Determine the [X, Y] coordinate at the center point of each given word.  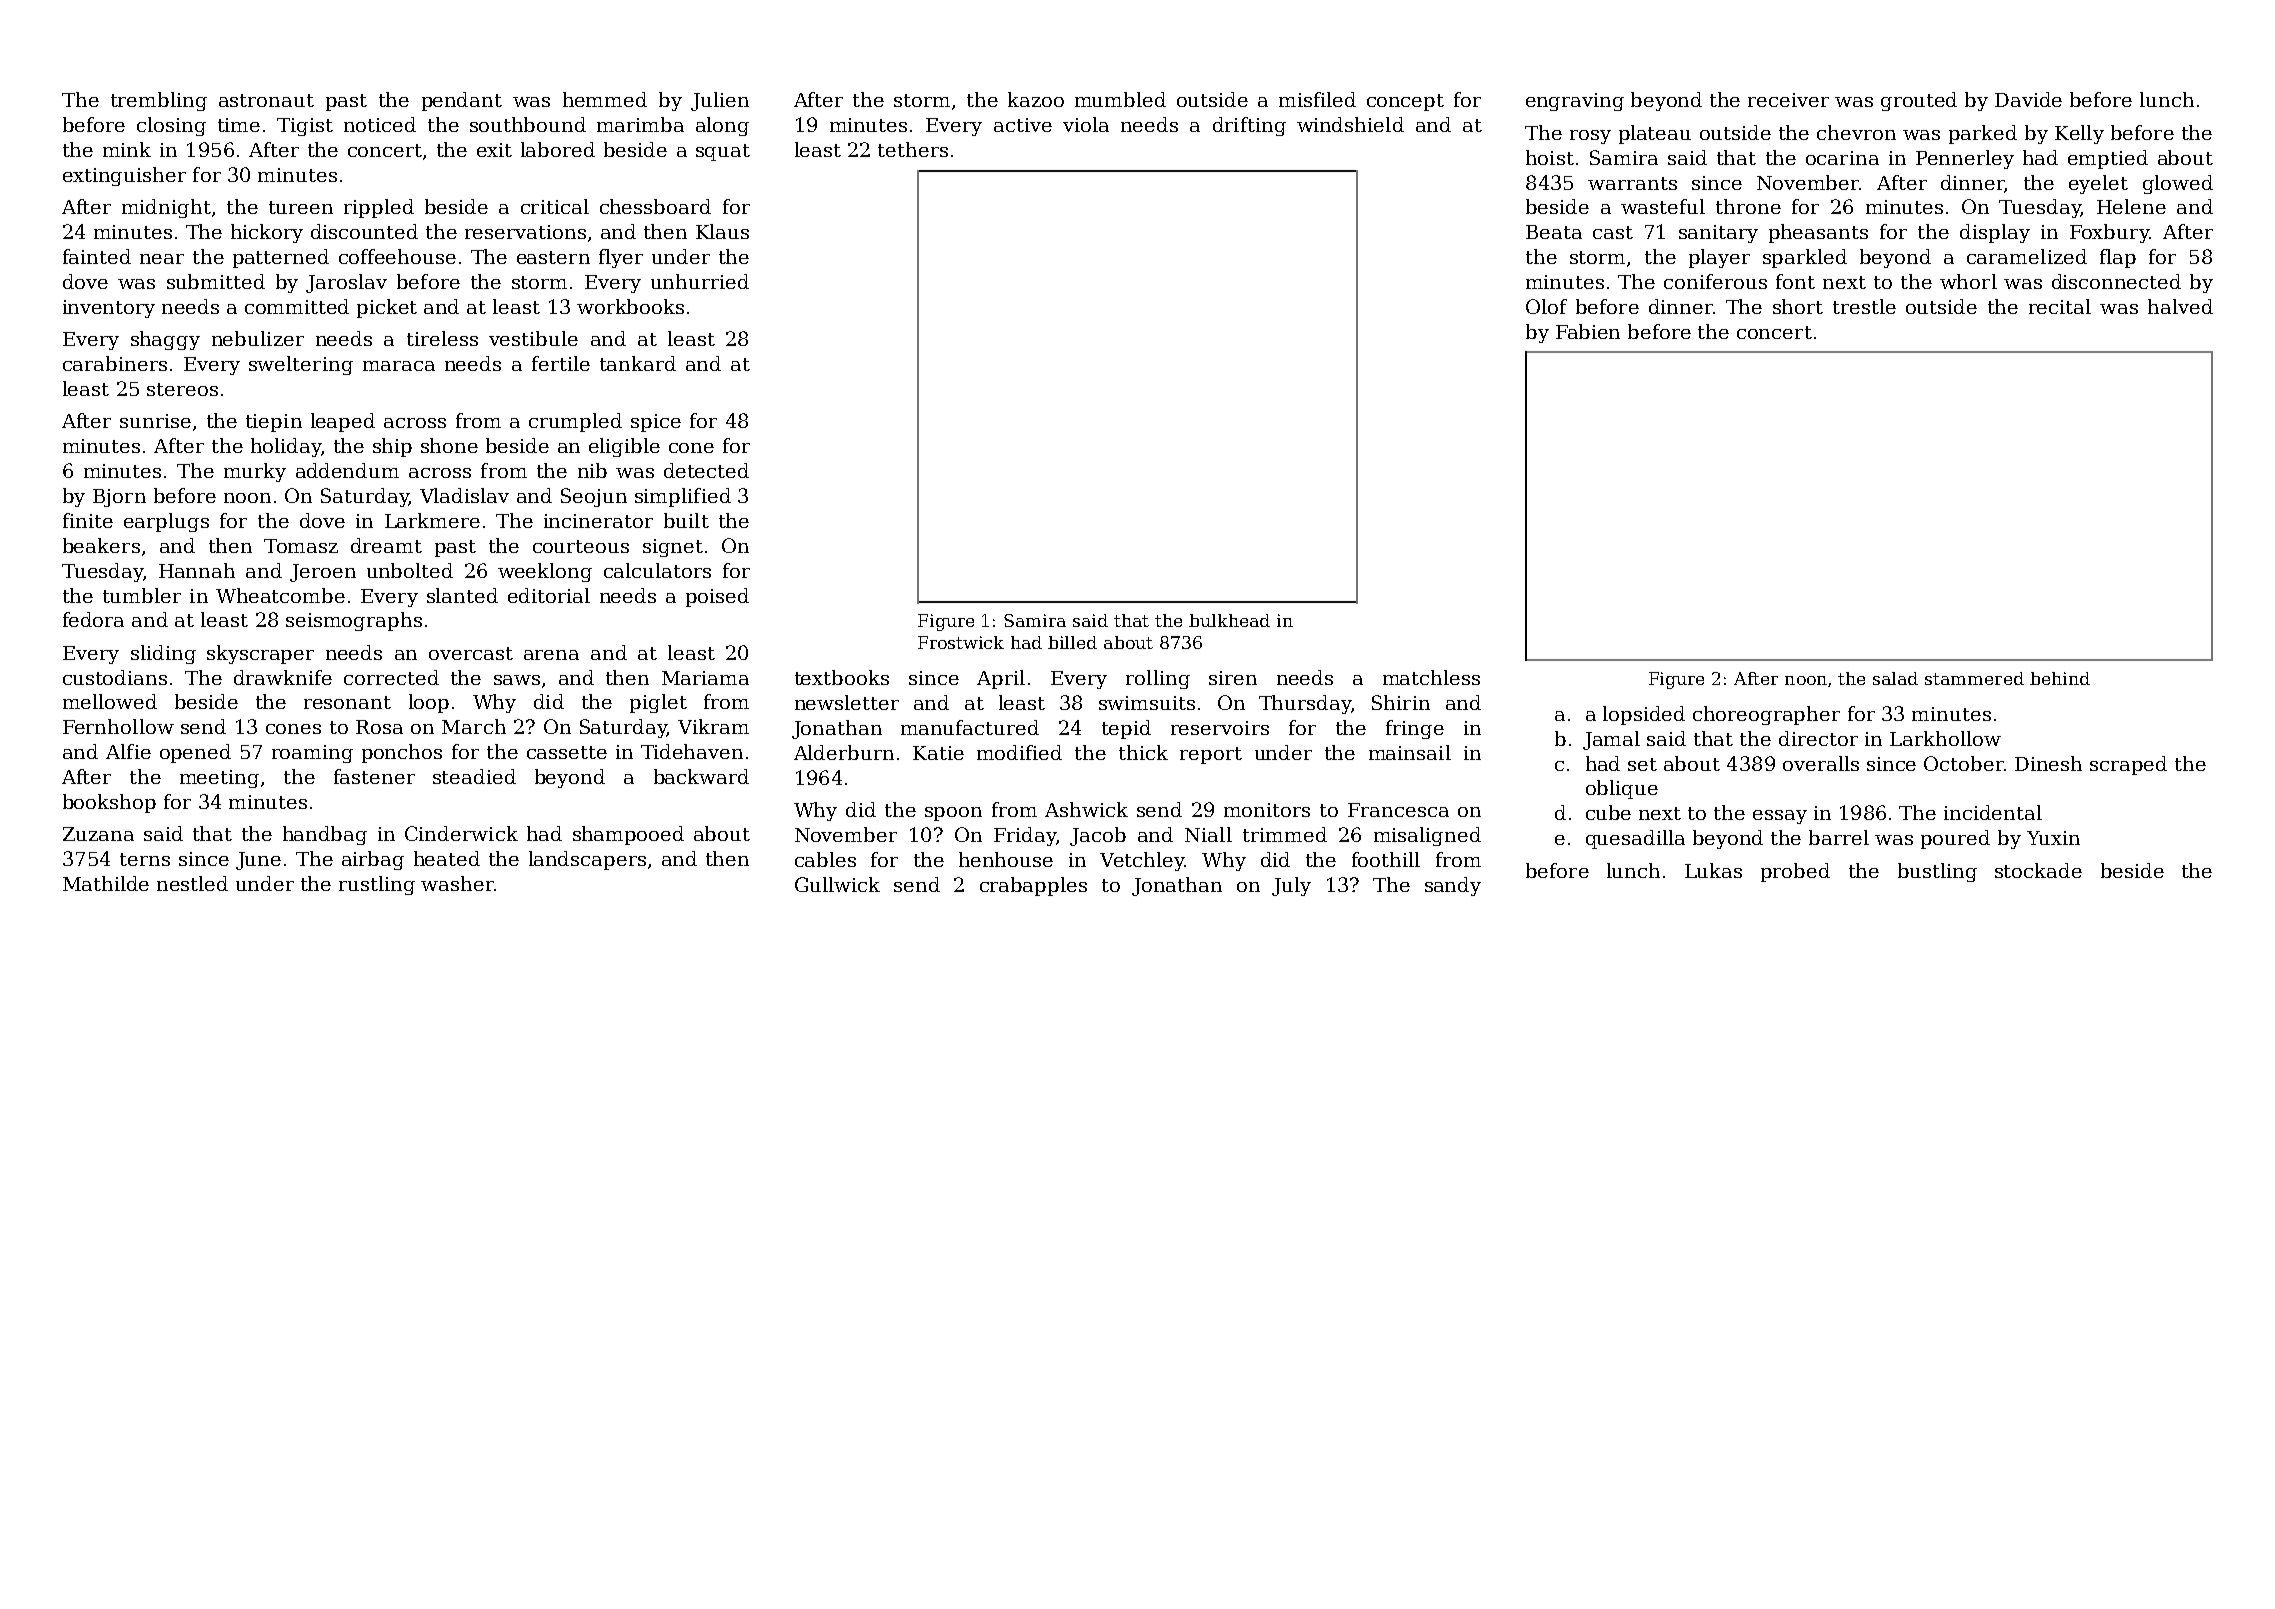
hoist [1550, 157]
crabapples [1033, 886]
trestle [1864, 306]
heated [447, 858]
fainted [97, 256]
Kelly [2079, 134]
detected [706, 470]
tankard [638, 363]
